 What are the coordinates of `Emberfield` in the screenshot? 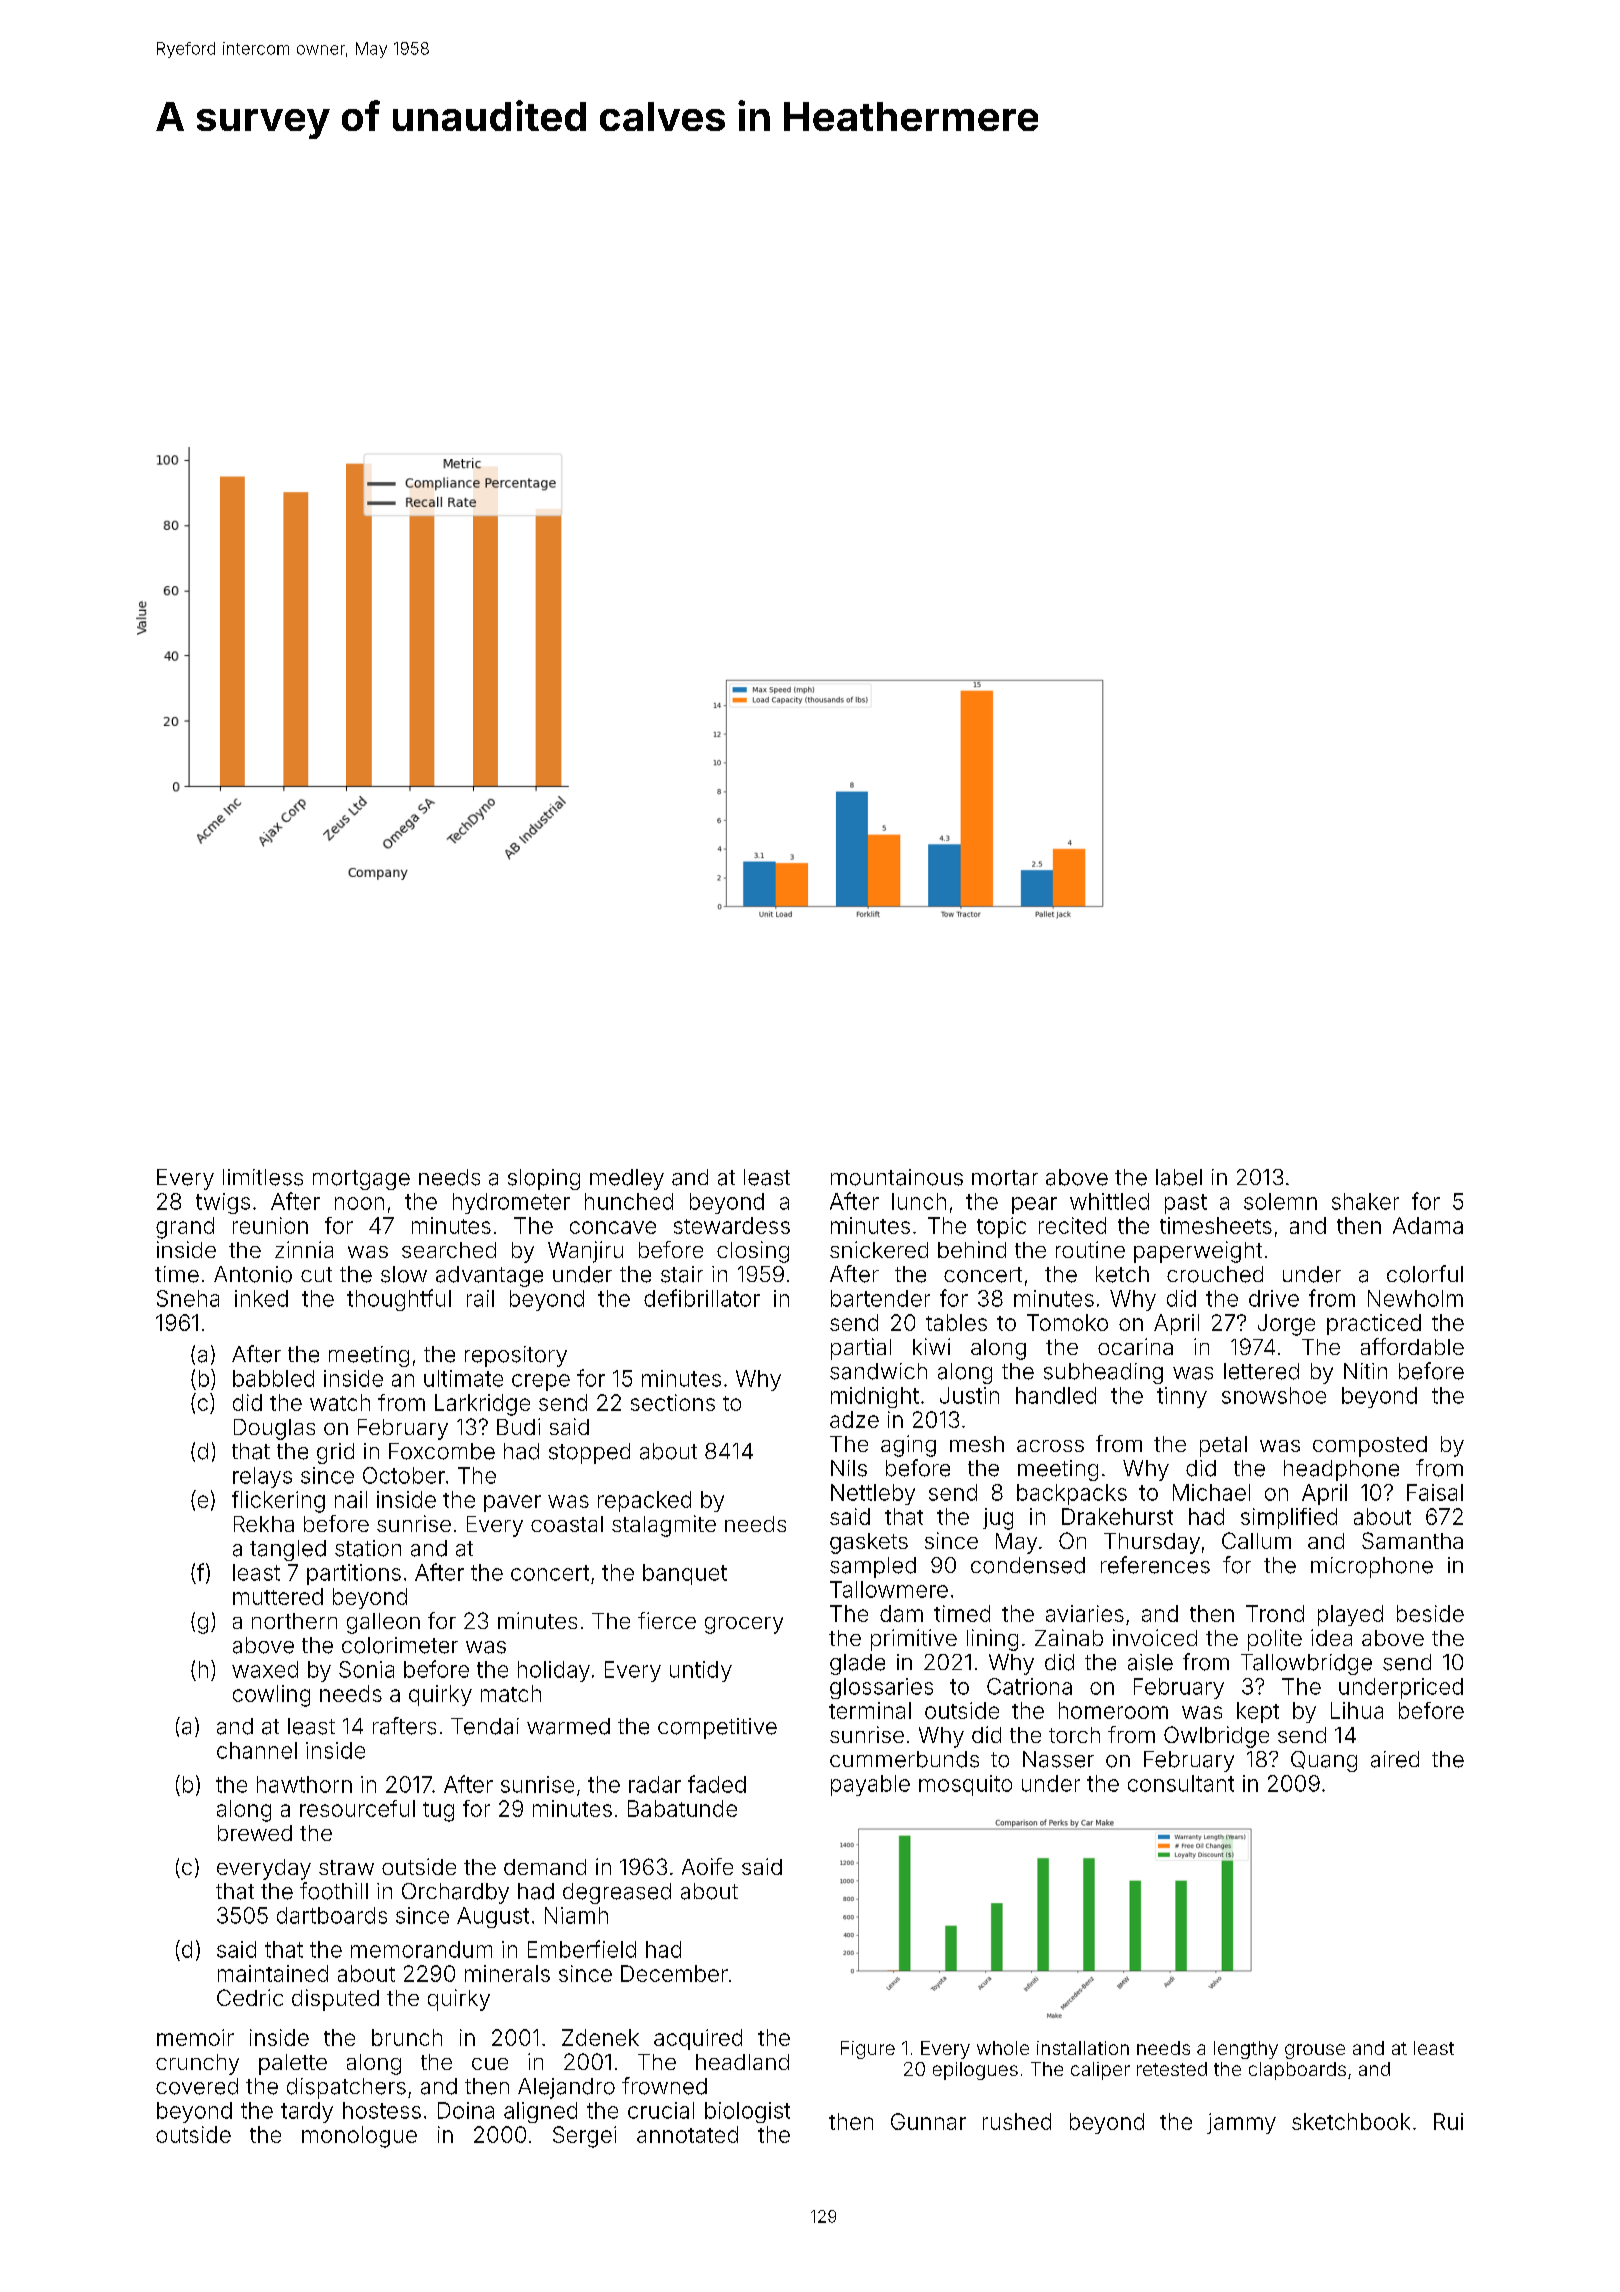 It's located at (582, 1949).
